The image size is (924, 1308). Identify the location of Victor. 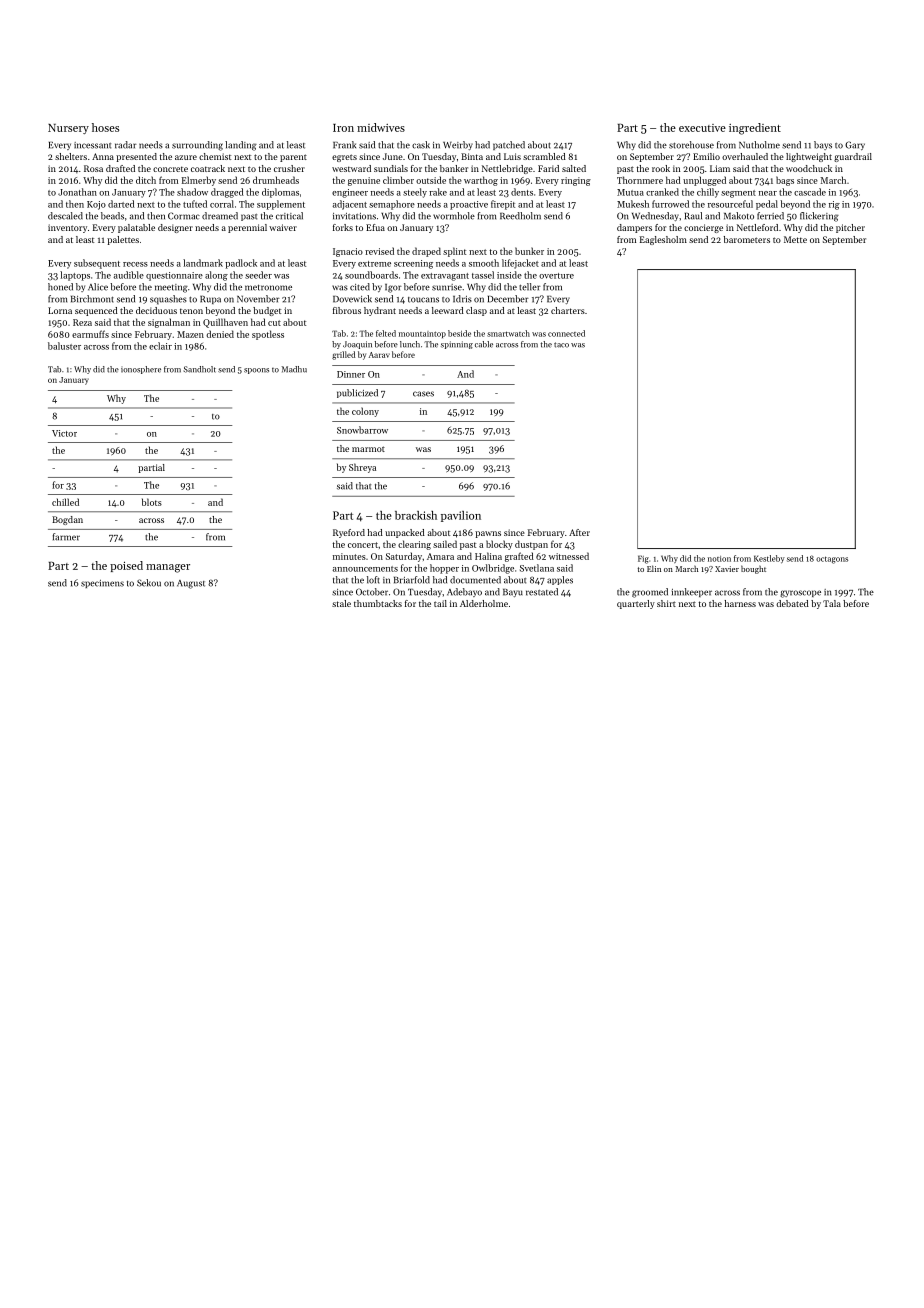
(64, 433).
